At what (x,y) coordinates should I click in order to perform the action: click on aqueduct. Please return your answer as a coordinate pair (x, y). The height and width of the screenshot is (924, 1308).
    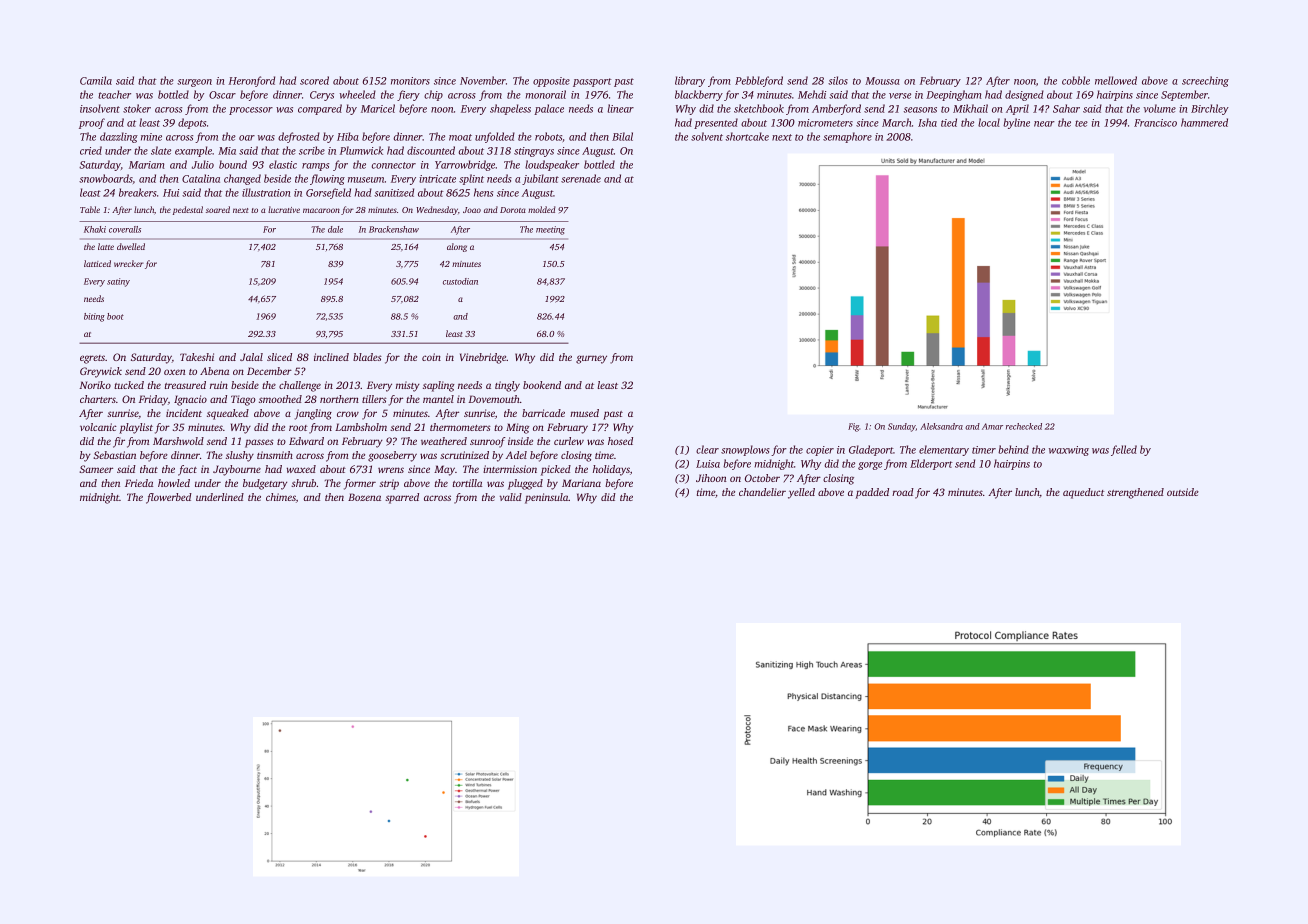
    Looking at the image, I should click on (1083, 493).
